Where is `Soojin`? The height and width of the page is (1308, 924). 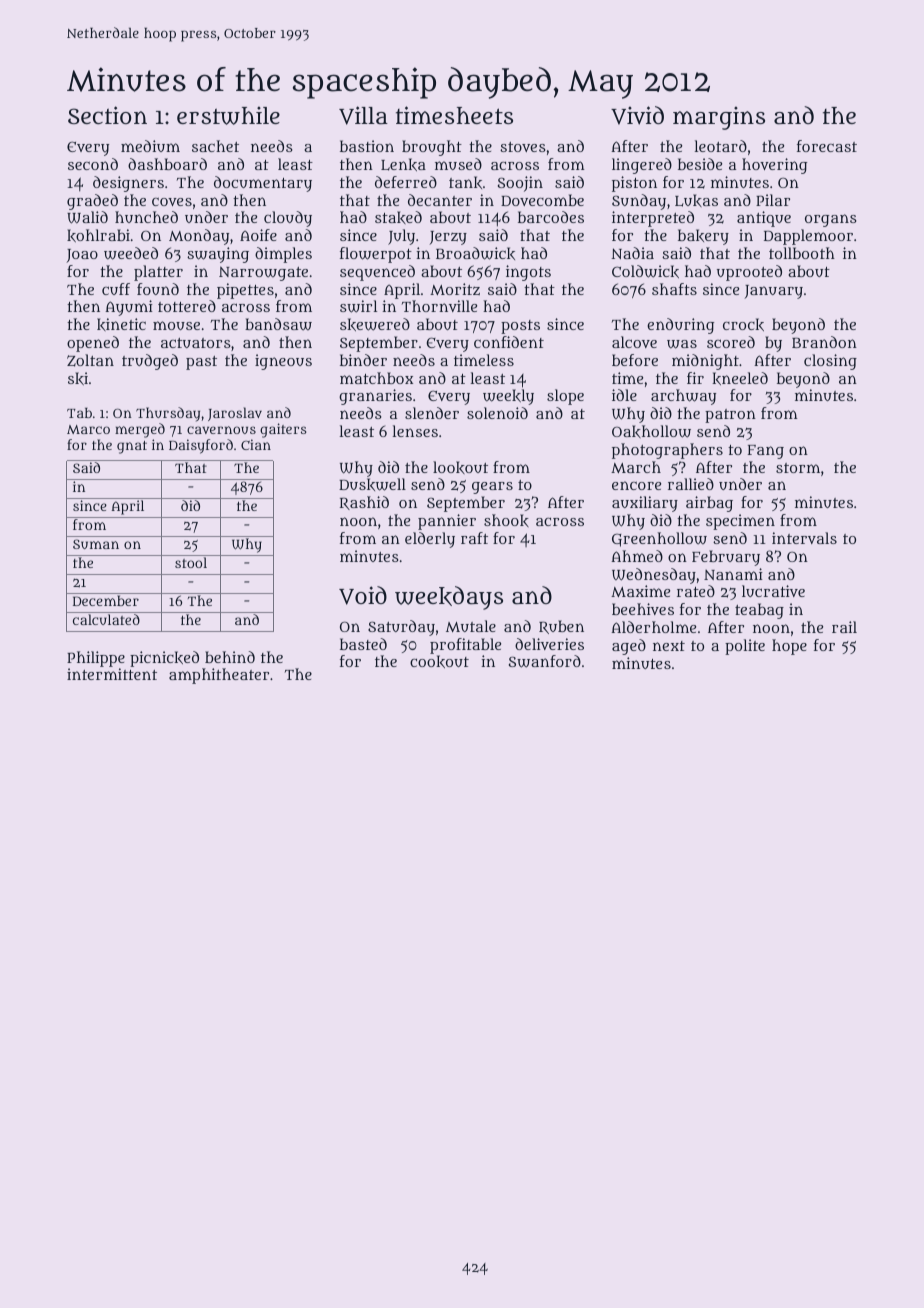 Soojin is located at coordinates (520, 184).
